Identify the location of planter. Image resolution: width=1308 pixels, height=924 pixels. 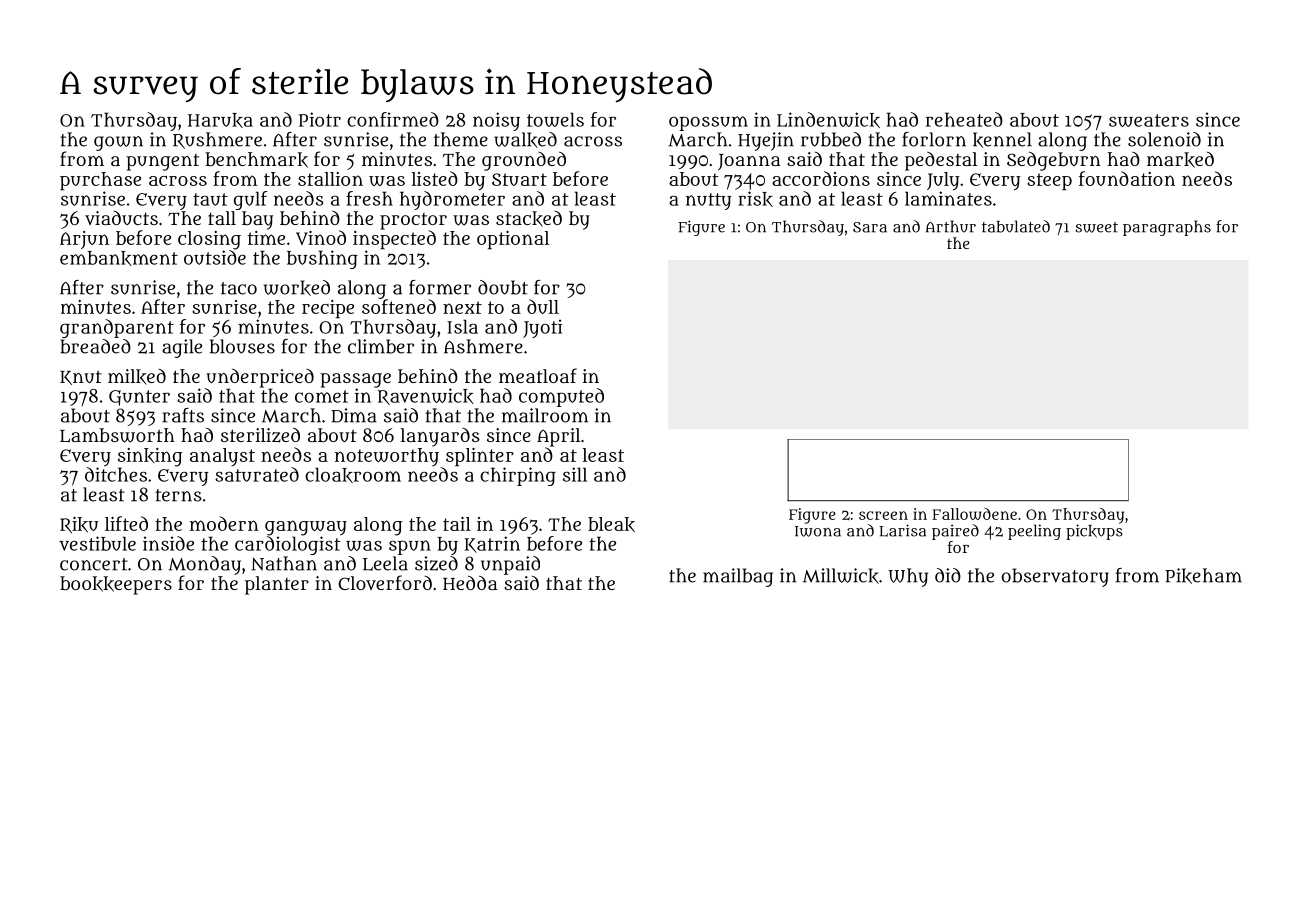
(277, 585).
